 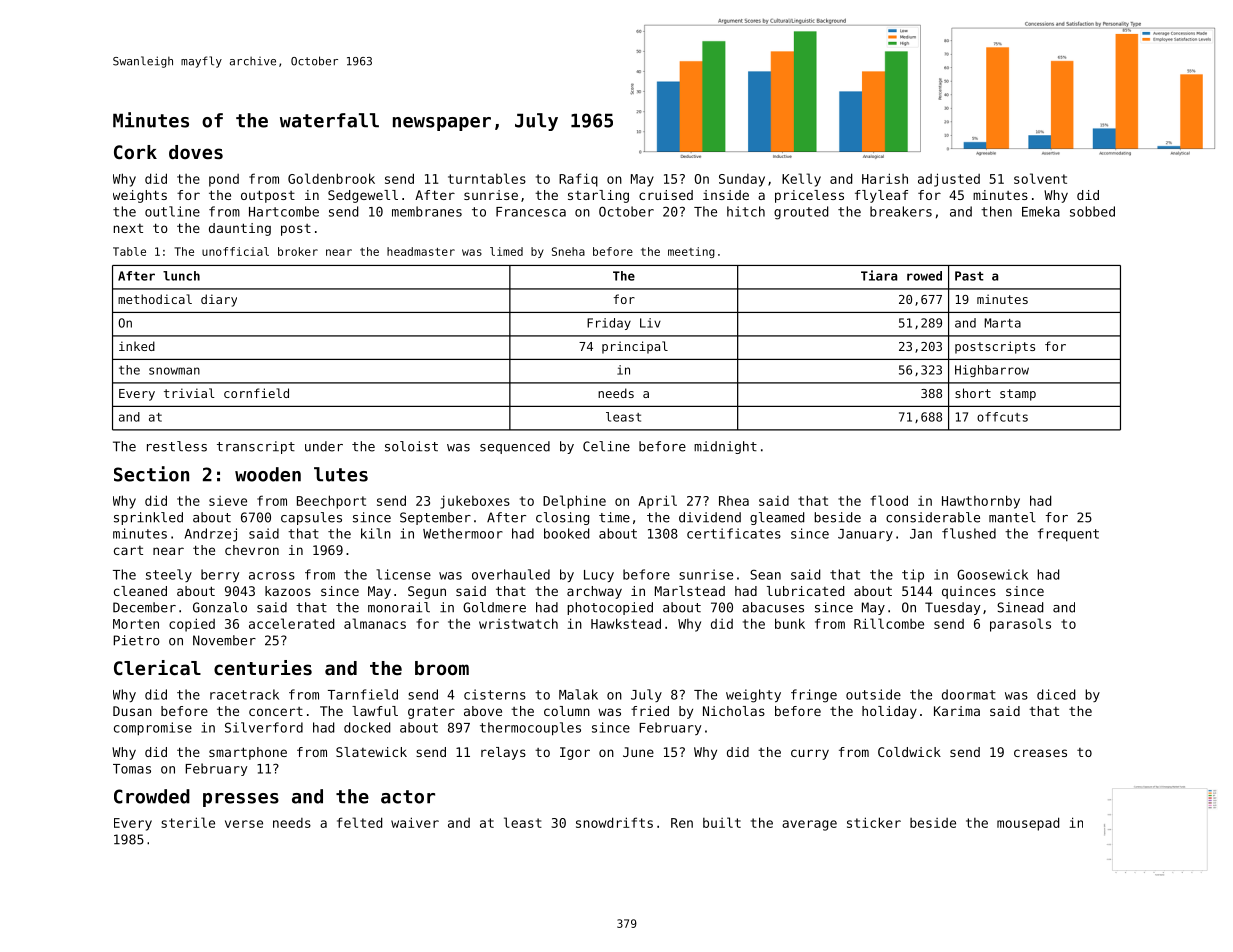 I want to click on trivial, so click(x=189, y=393).
